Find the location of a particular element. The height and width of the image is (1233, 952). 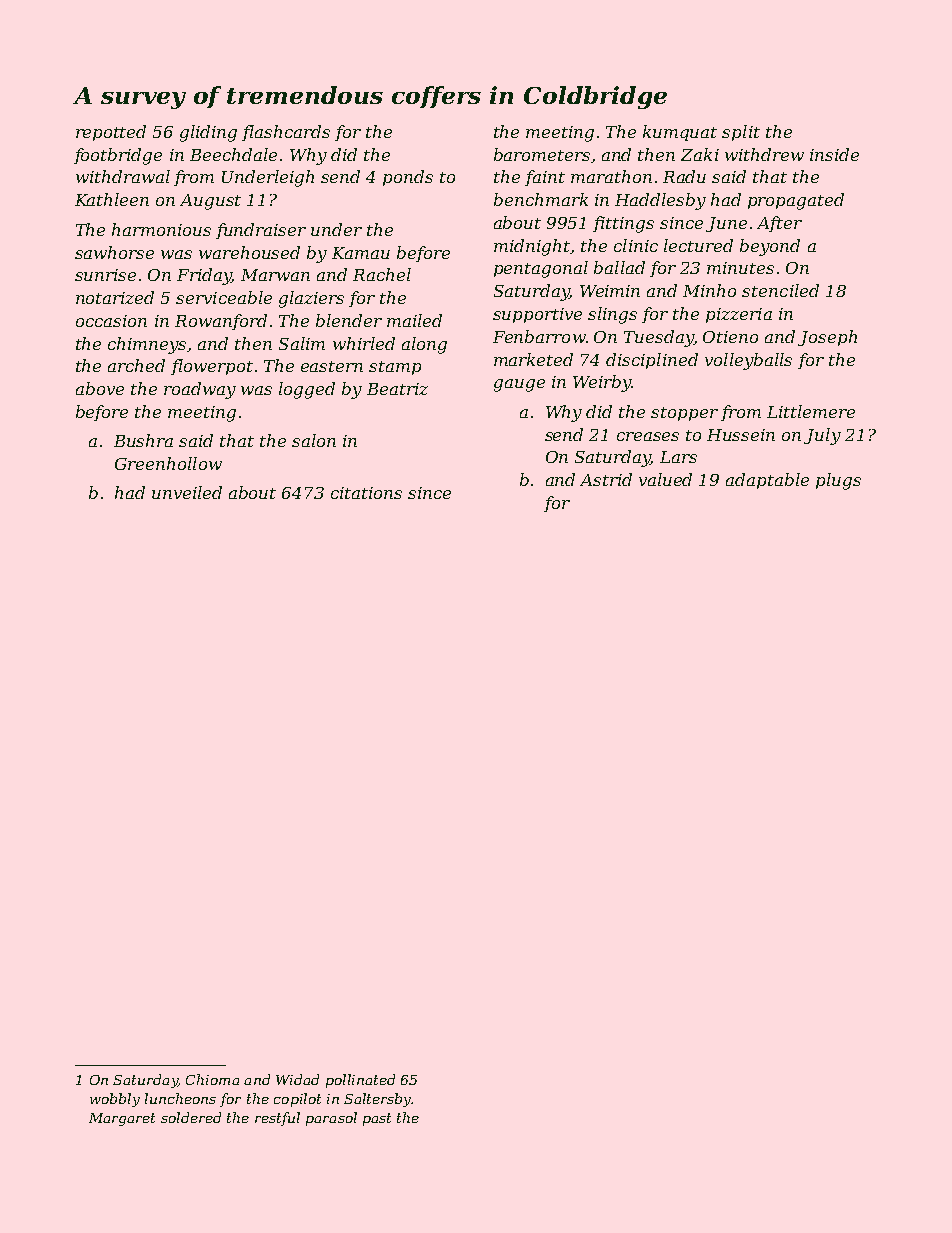

citations is located at coordinates (366, 493).
